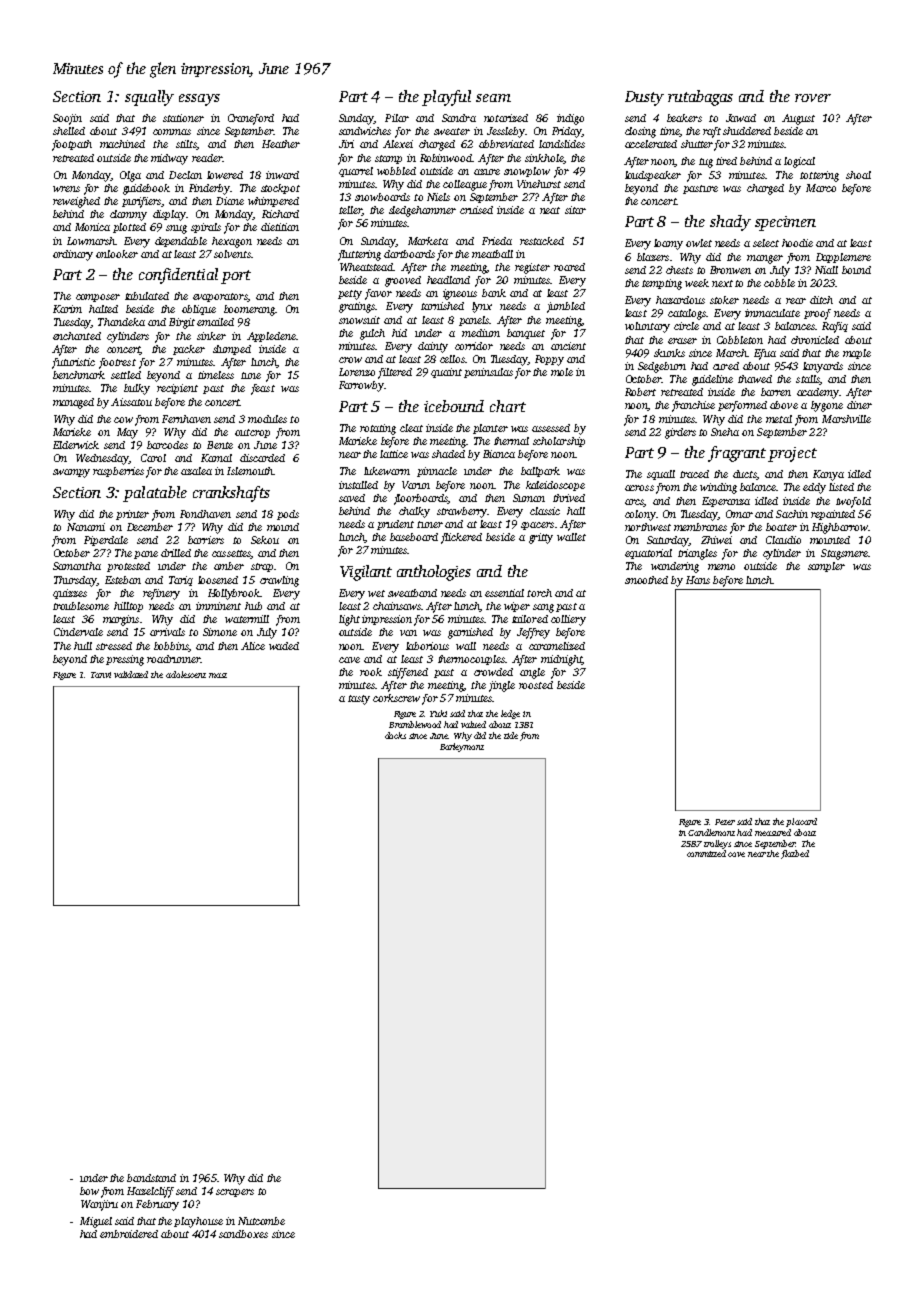 Image resolution: width=924 pixels, height=1308 pixels. What do you see at coordinates (114, 646) in the screenshot?
I see `stressed` at bounding box center [114, 646].
